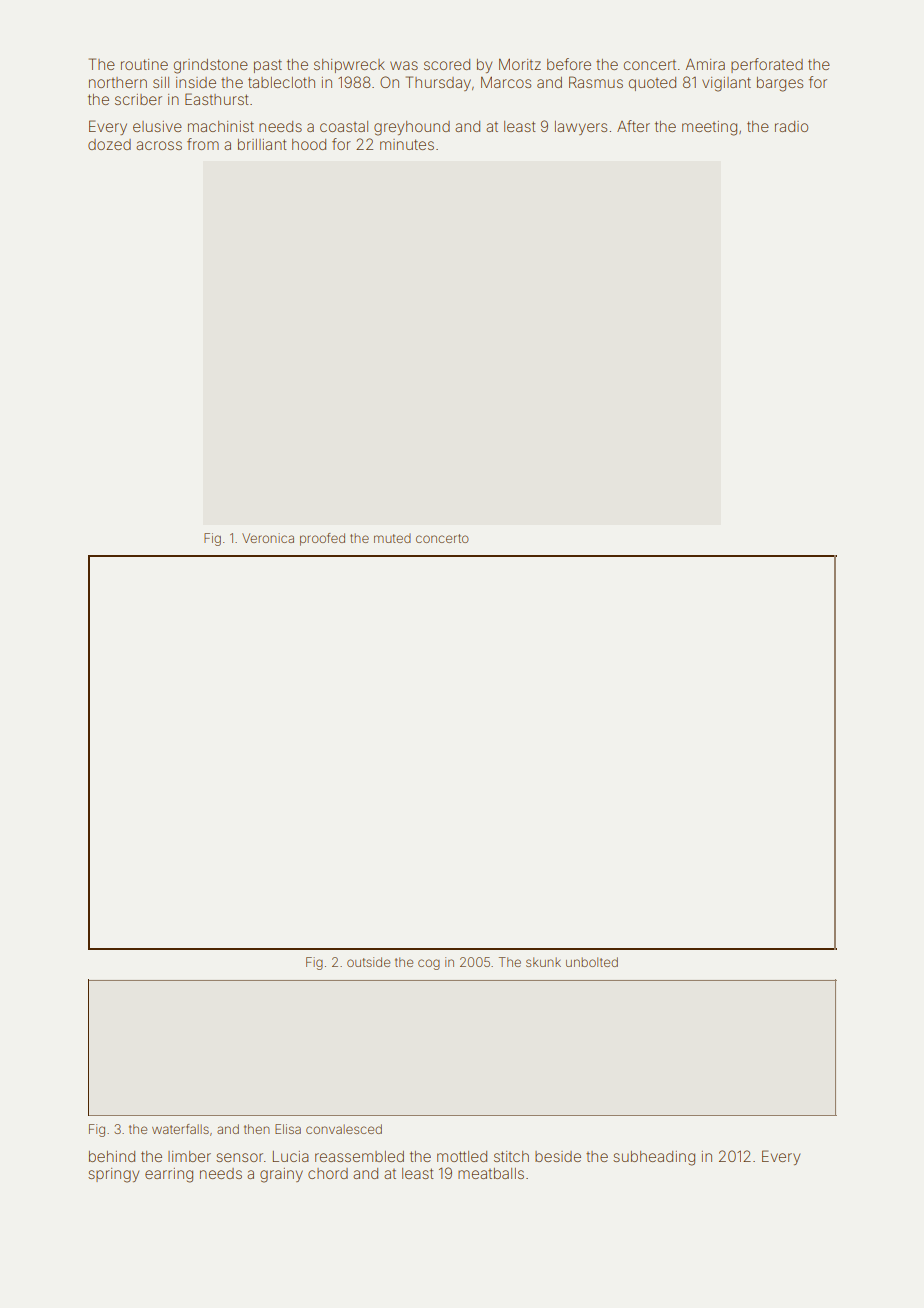 This screenshot has width=924, height=1308. Describe the element at coordinates (112, 1156) in the screenshot. I see `behind` at that location.
